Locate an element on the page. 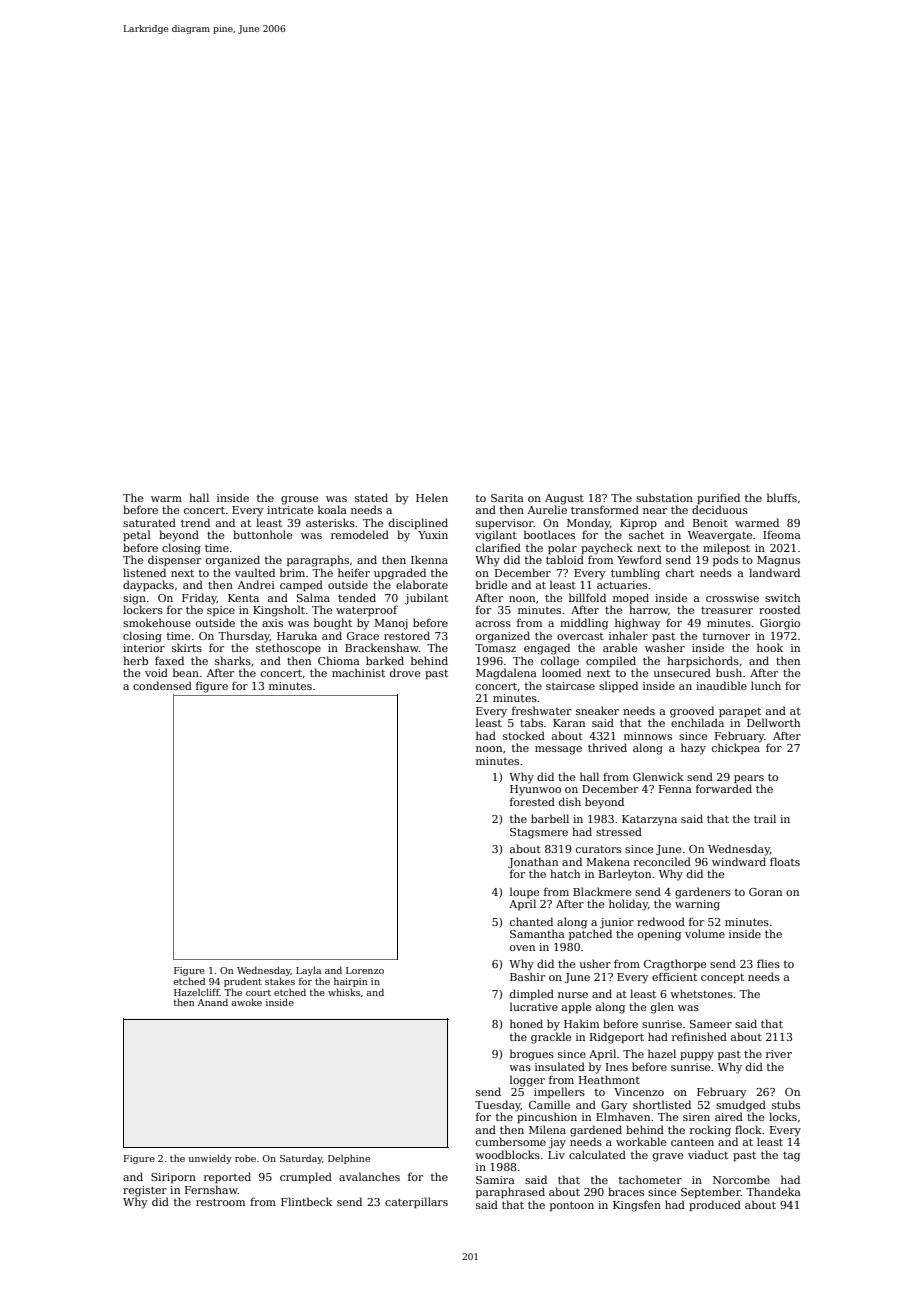 This document has height=1308, width=924. trail is located at coordinates (765, 818).
